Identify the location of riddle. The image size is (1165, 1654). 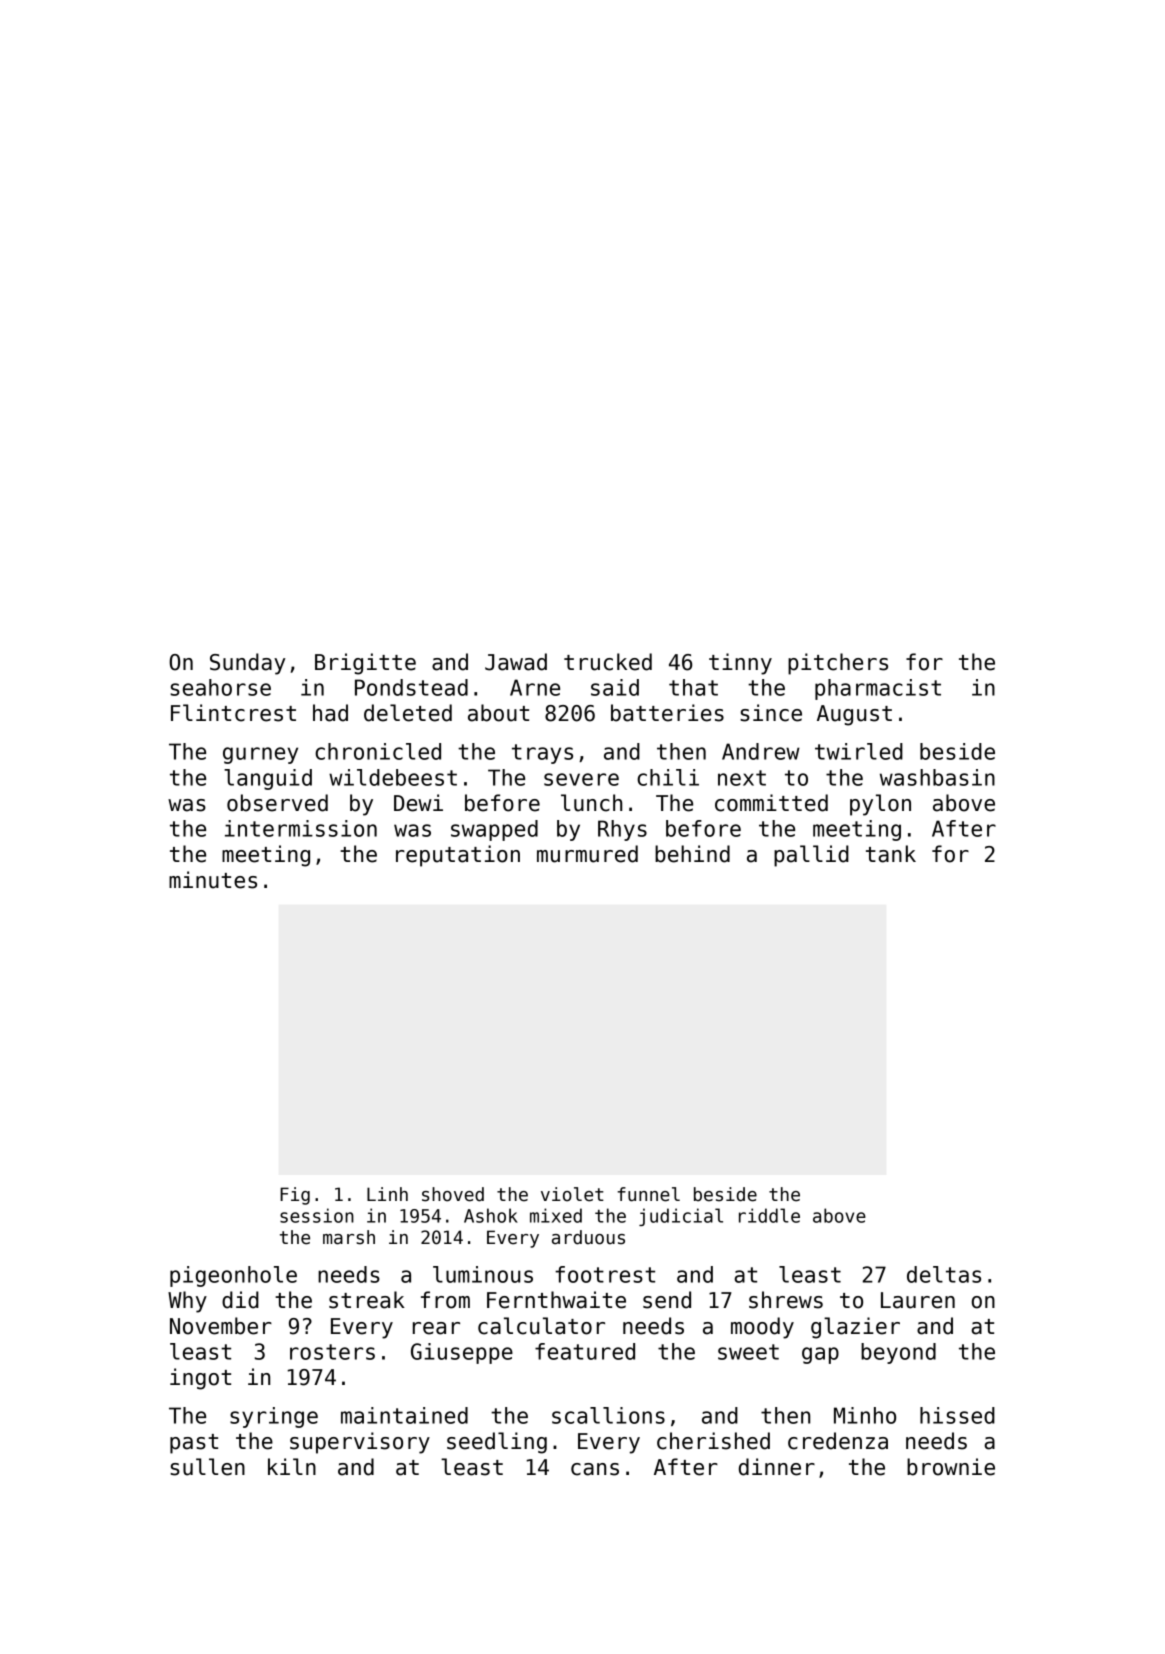
(769, 1215).
